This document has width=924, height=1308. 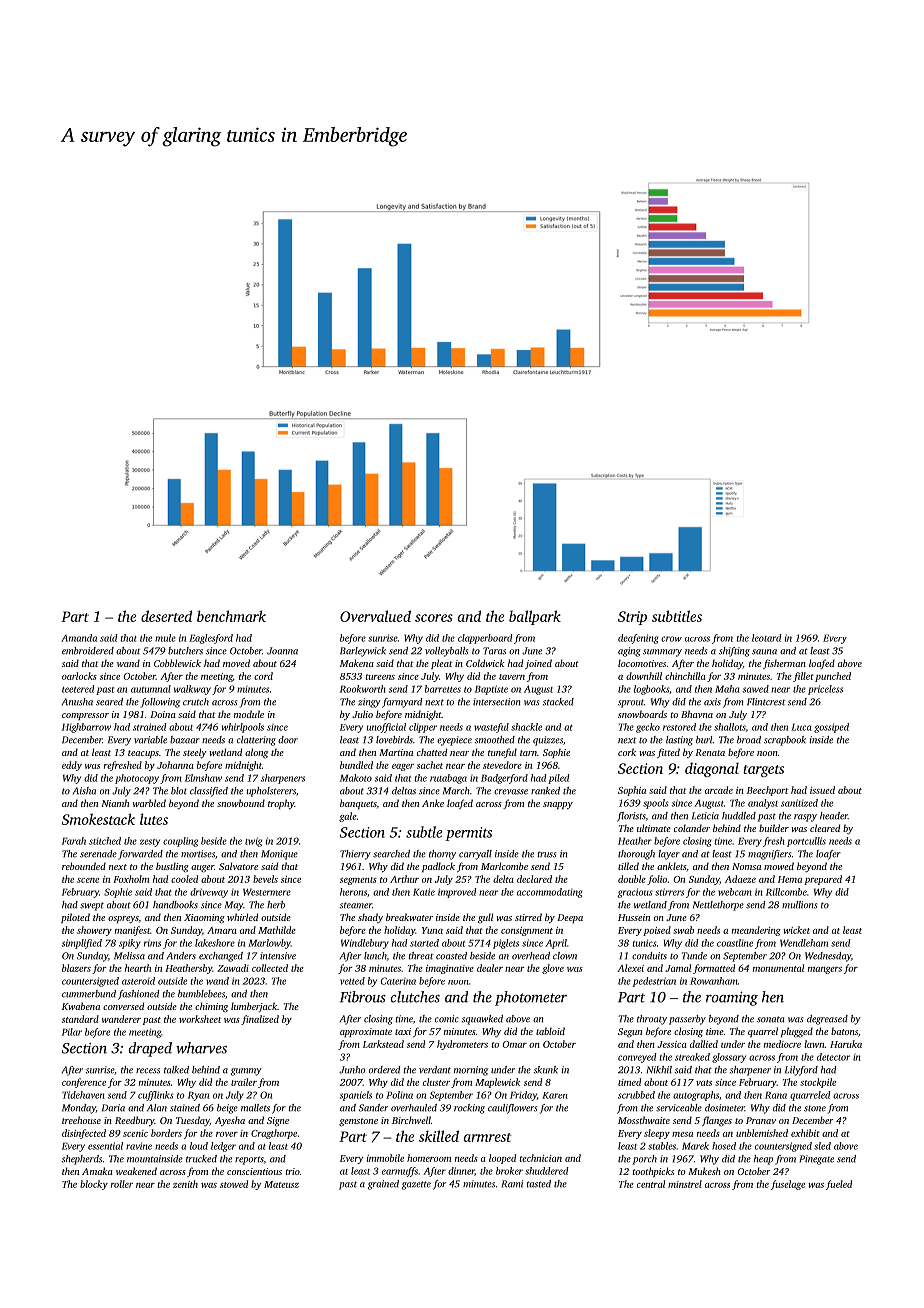 I want to click on Beechport, so click(x=767, y=791).
